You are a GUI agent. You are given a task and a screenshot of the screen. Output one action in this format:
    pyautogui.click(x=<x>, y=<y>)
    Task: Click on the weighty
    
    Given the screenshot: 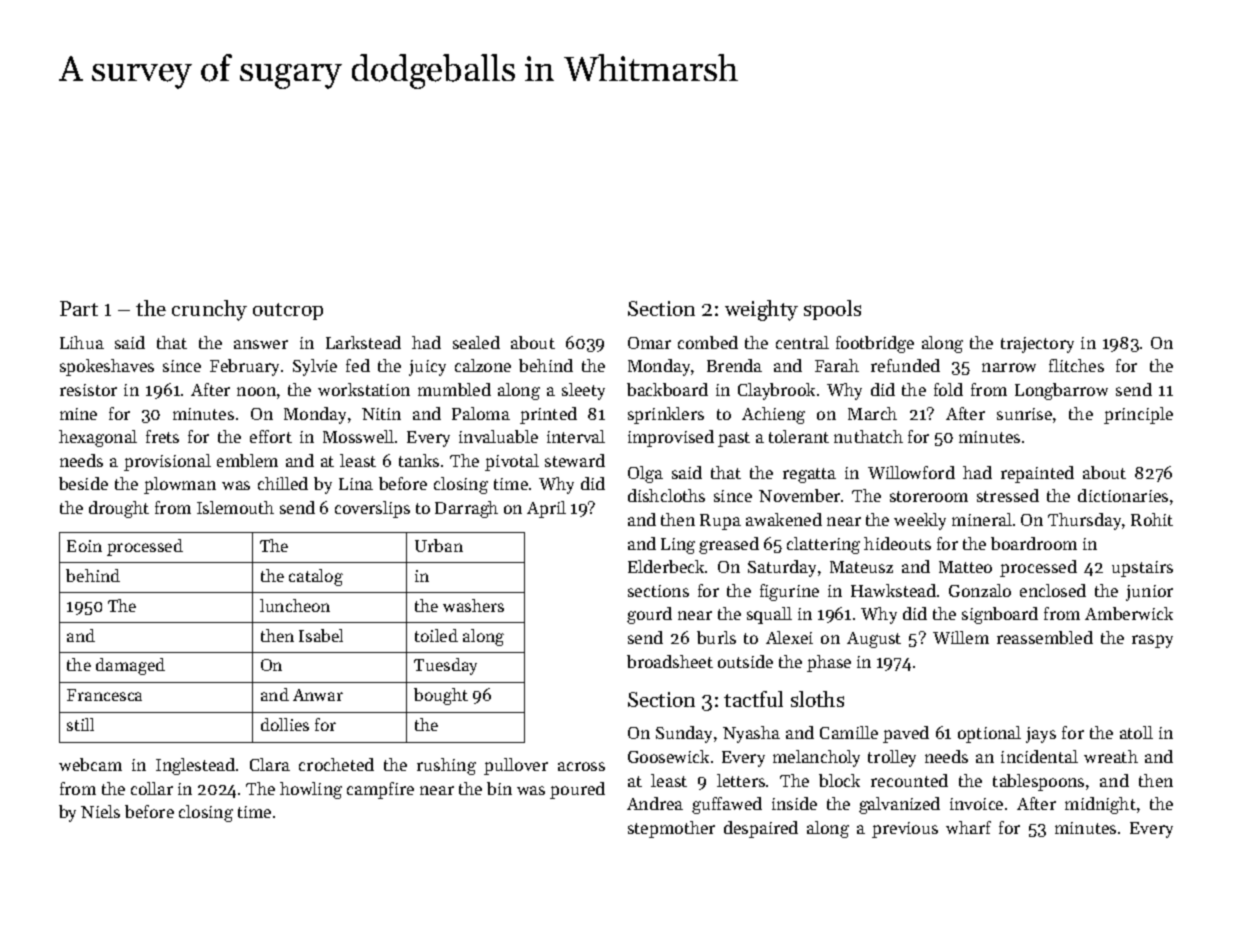 What is the action you would take?
    pyautogui.click(x=761, y=310)
